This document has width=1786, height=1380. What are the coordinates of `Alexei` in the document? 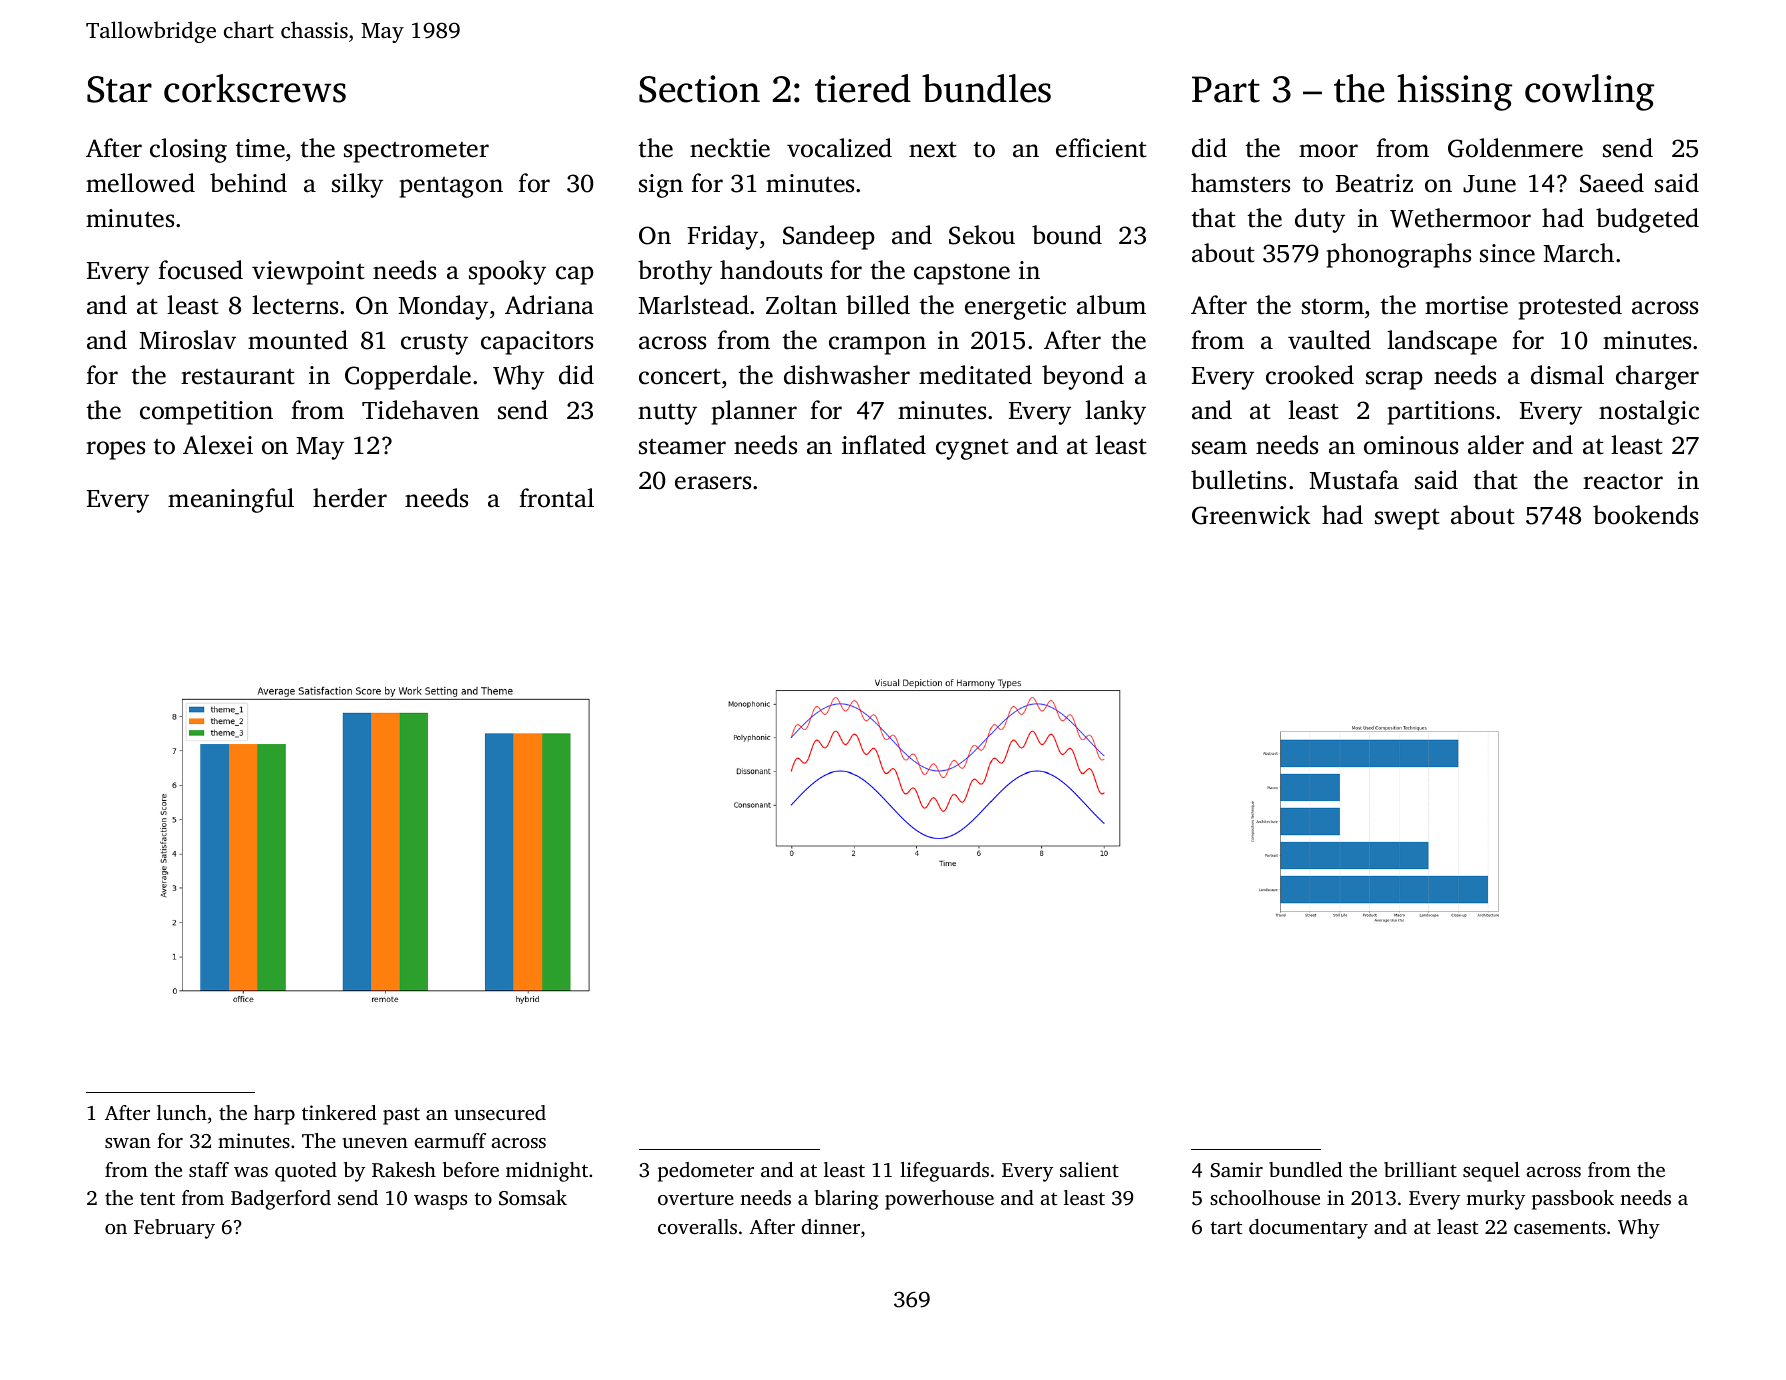 It's located at (218, 445).
